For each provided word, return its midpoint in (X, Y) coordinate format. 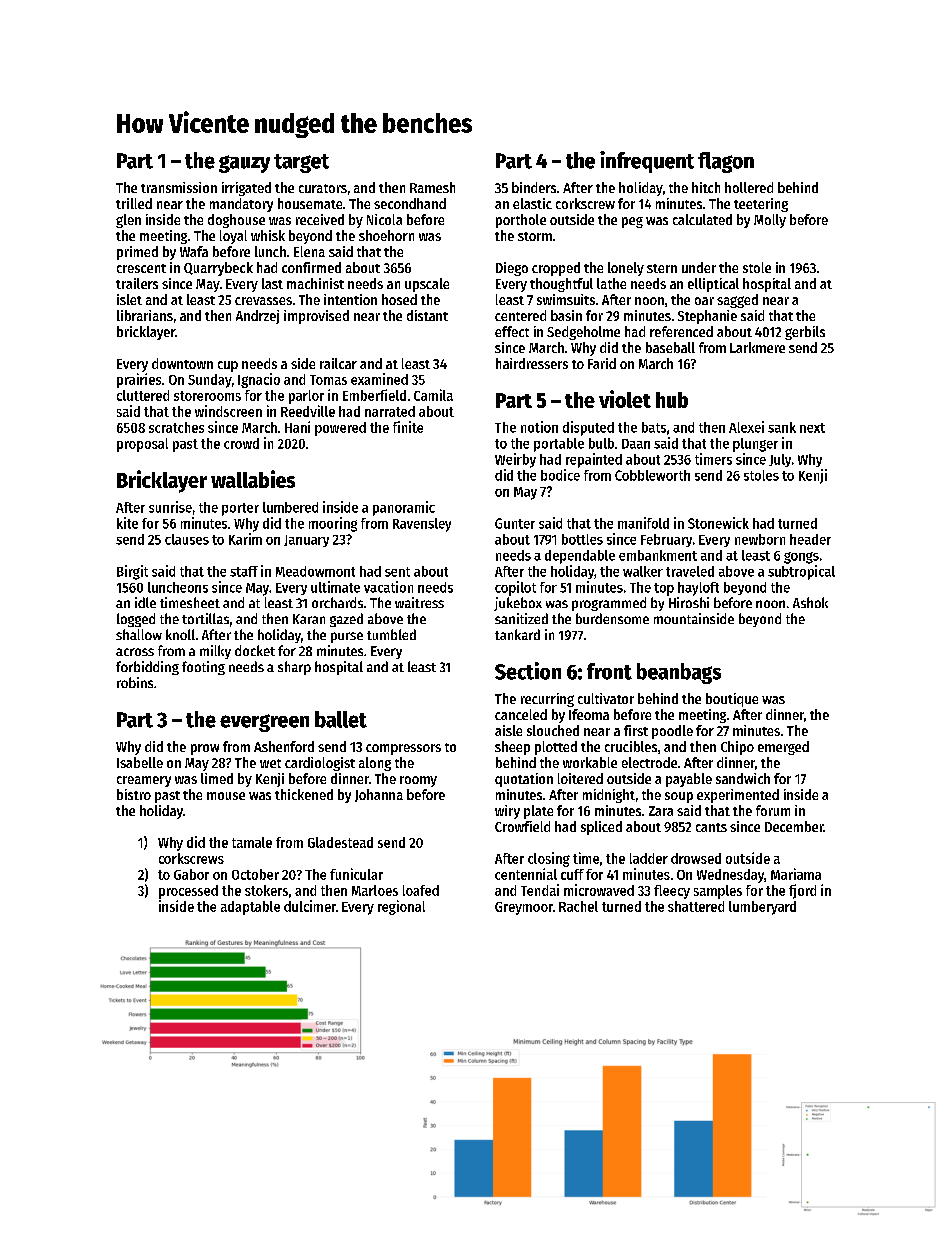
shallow (139, 634)
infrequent (647, 162)
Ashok (810, 602)
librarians (145, 315)
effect (512, 331)
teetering (761, 205)
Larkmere (757, 347)
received (320, 219)
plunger (755, 445)
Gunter (515, 523)
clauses (187, 539)
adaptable (250, 908)
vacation (388, 587)
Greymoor (524, 908)
